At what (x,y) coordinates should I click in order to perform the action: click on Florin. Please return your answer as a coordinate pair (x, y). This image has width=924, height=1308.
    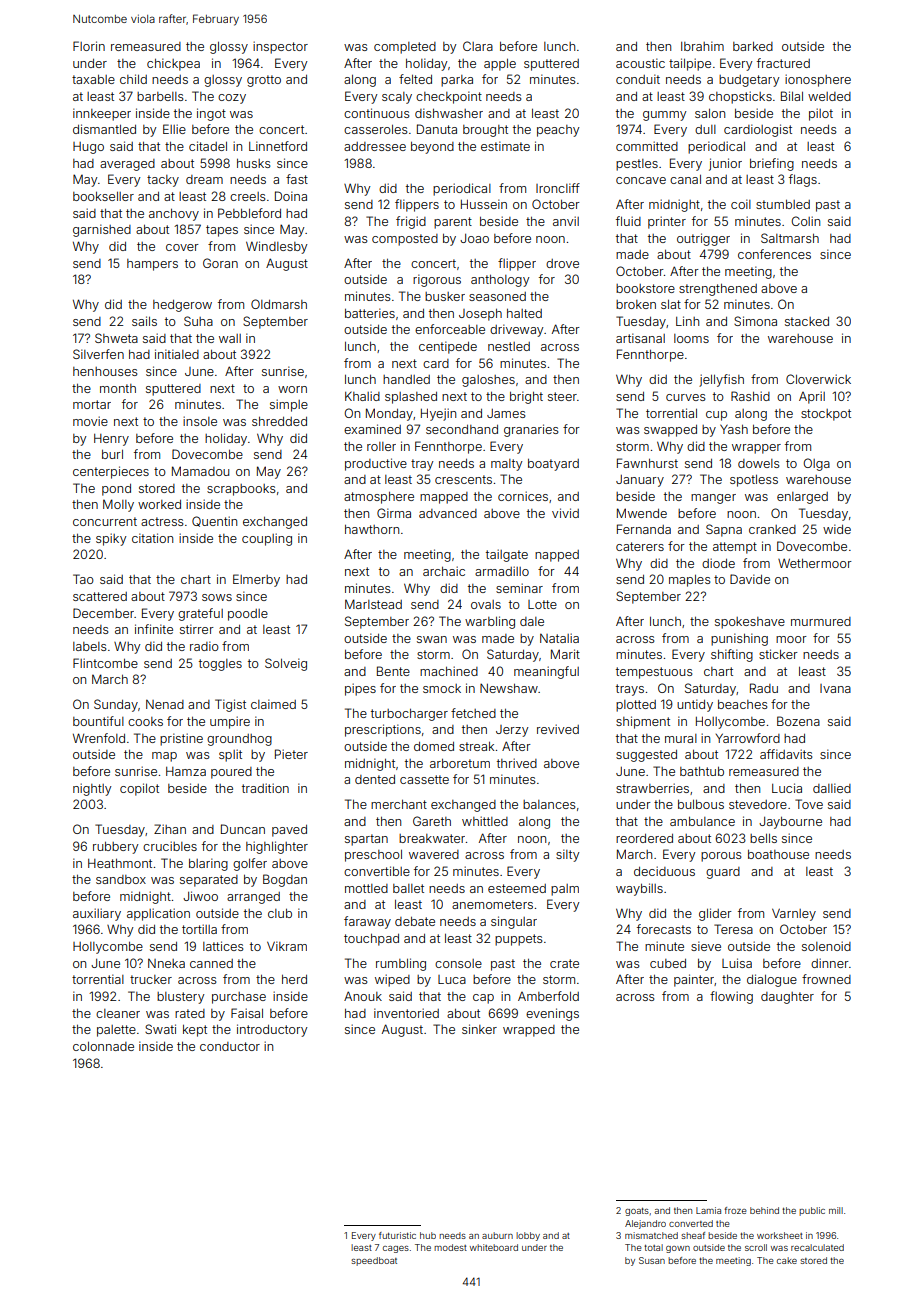
    Looking at the image, I should click on (89, 46).
